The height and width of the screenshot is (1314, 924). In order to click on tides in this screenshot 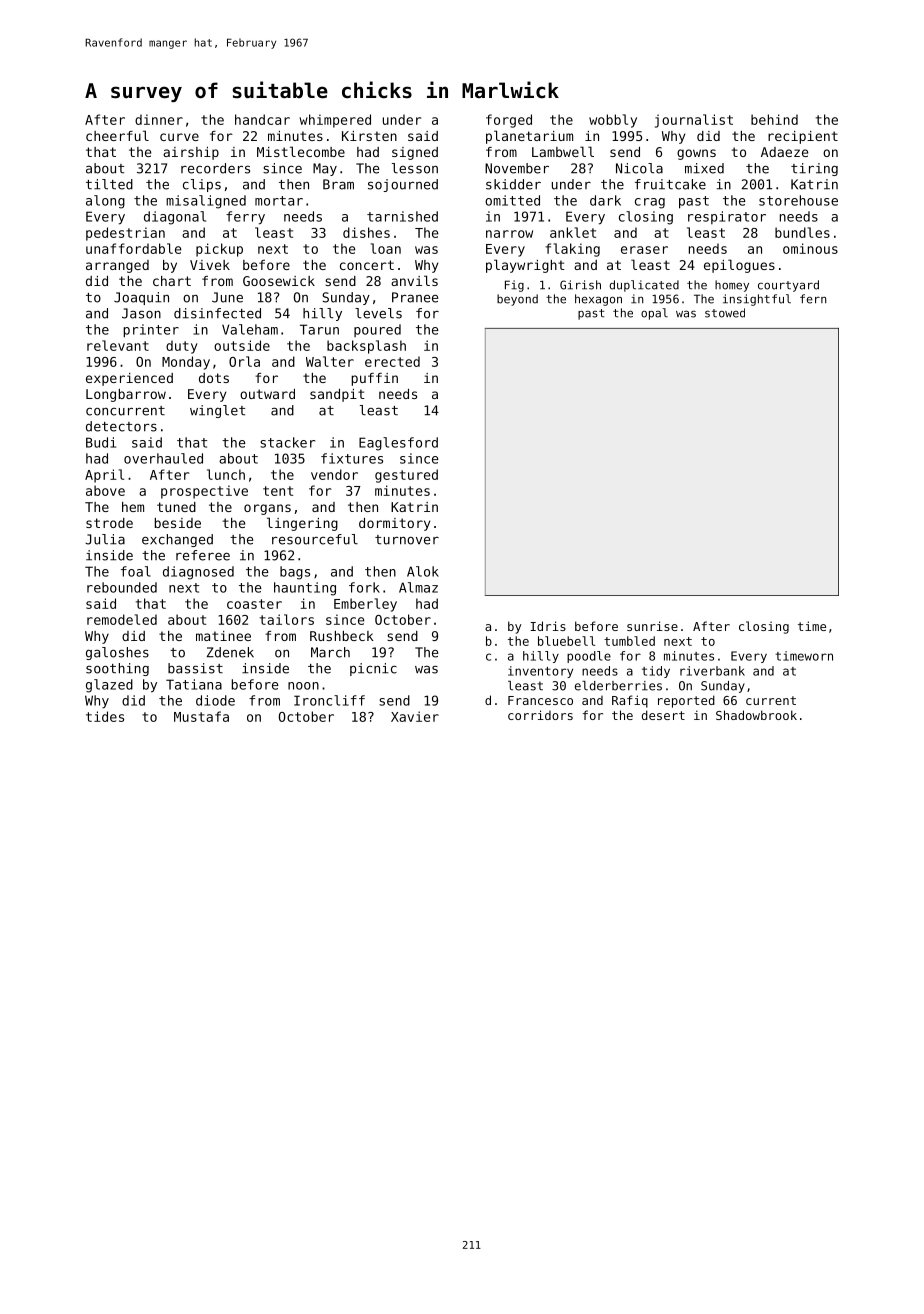, I will do `click(105, 716)`.
